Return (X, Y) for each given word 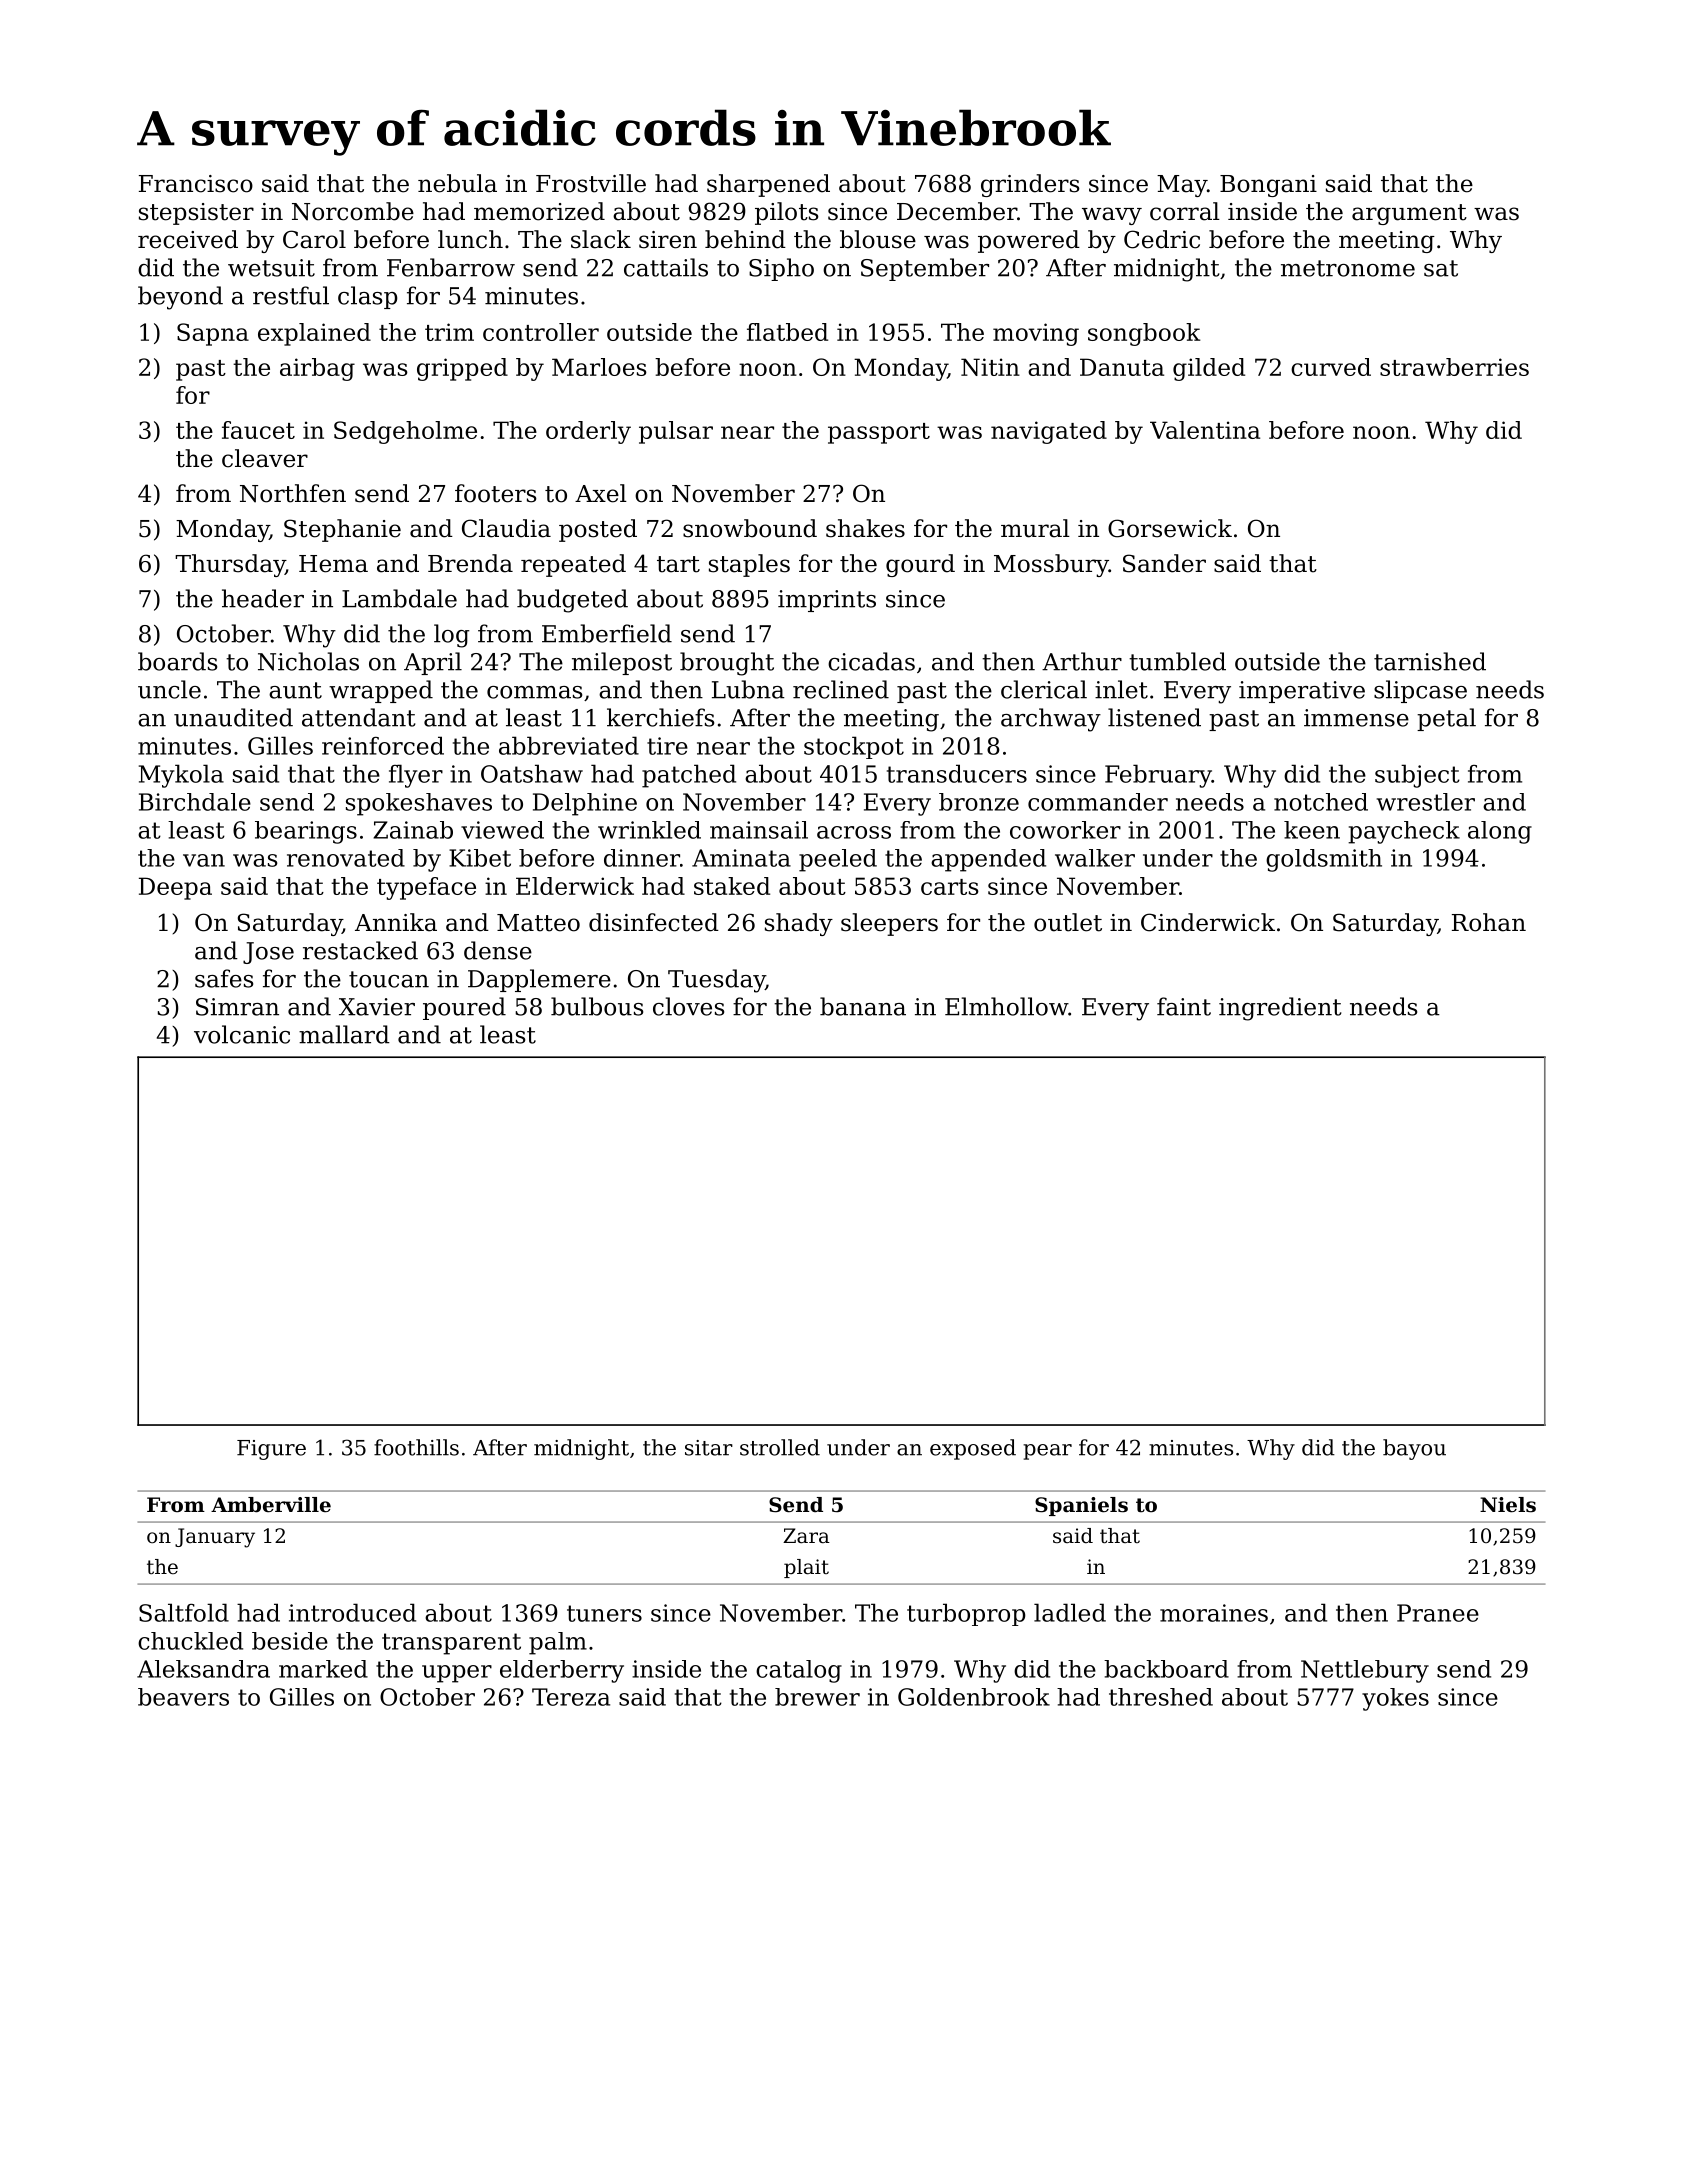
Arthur (1082, 661)
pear (1047, 1452)
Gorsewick (1170, 528)
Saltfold (184, 1612)
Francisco (196, 184)
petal (1446, 719)
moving (1036, 334)
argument (1409, 214)
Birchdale (195, 802)
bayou (1414, 1449)
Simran (237, 1007)
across (854, 832)
